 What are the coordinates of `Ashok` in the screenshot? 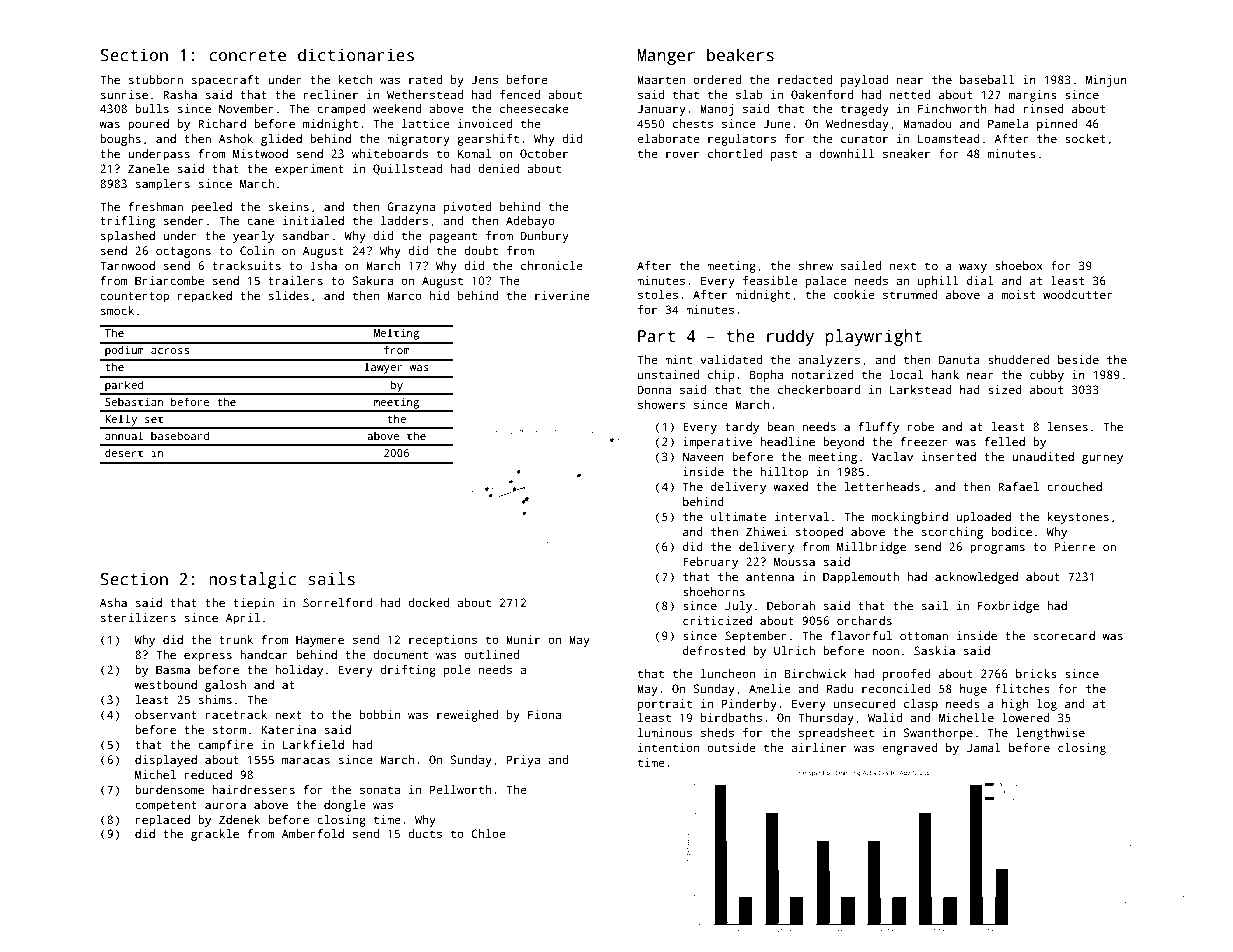 It's located at (236, 138).
